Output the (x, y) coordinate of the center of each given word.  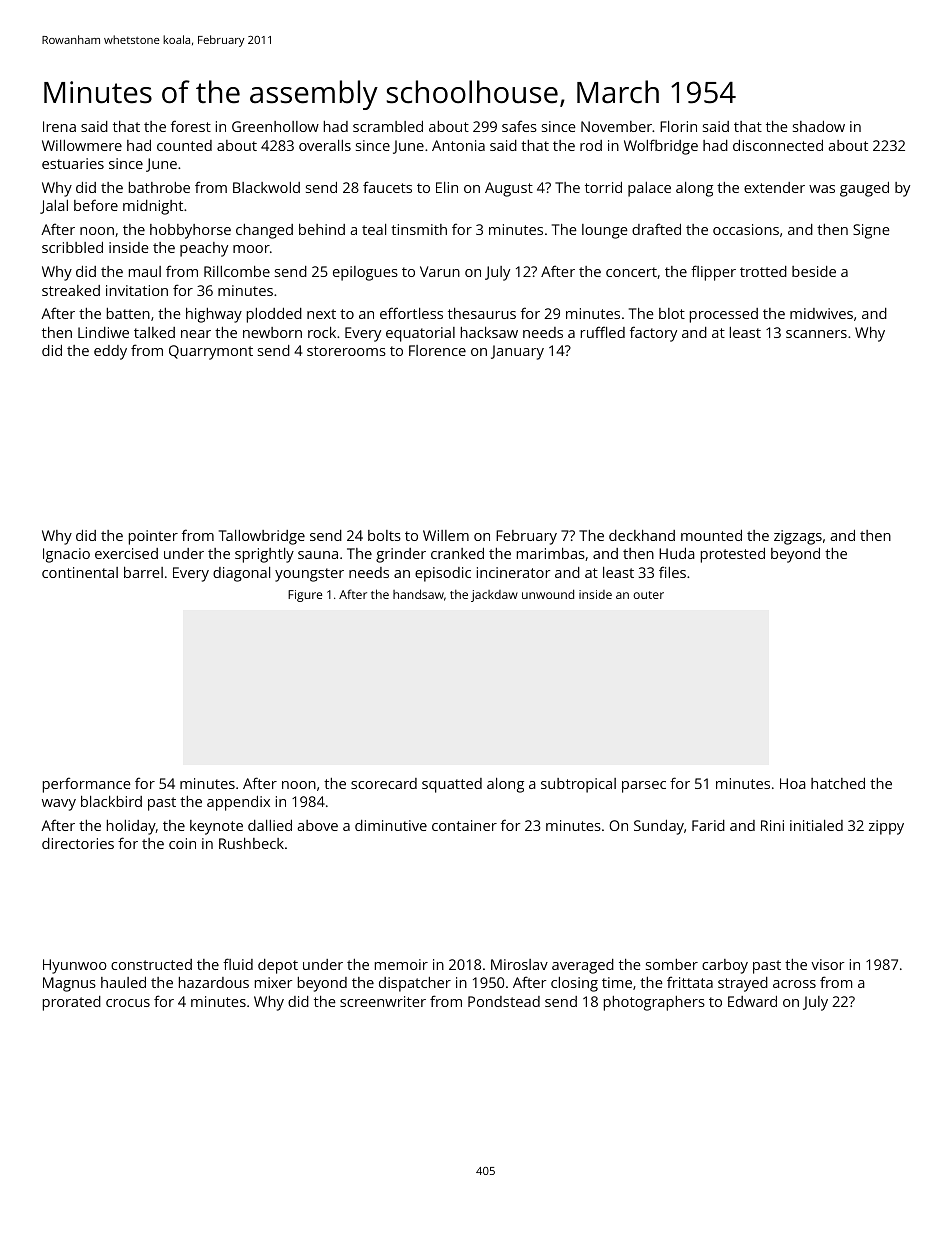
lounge (605, 231)
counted (184, 145)
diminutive (391, 825)
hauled (123, 982)
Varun (440, 271)
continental (80, 572)
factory (653, 334)
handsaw (418, 594)
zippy (886, 827)
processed (724, 315)
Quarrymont (211, 352)
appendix (238, 803)
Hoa (793, 783)
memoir (401, 964)
